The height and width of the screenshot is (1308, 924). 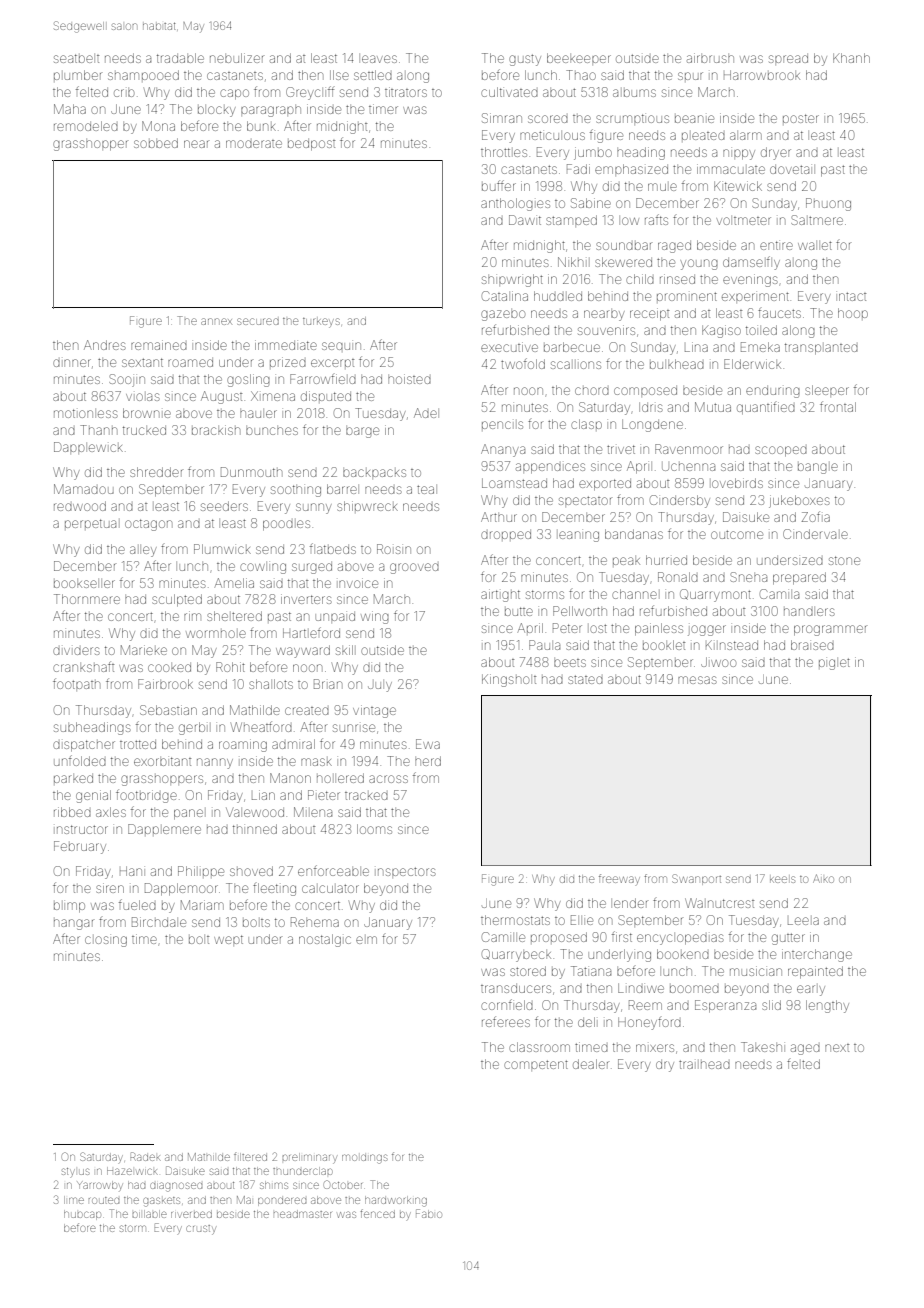 What do you see at coordinates (559, 937) in the screenshot?
I see `proposed` at bounding box center [559, 937].
